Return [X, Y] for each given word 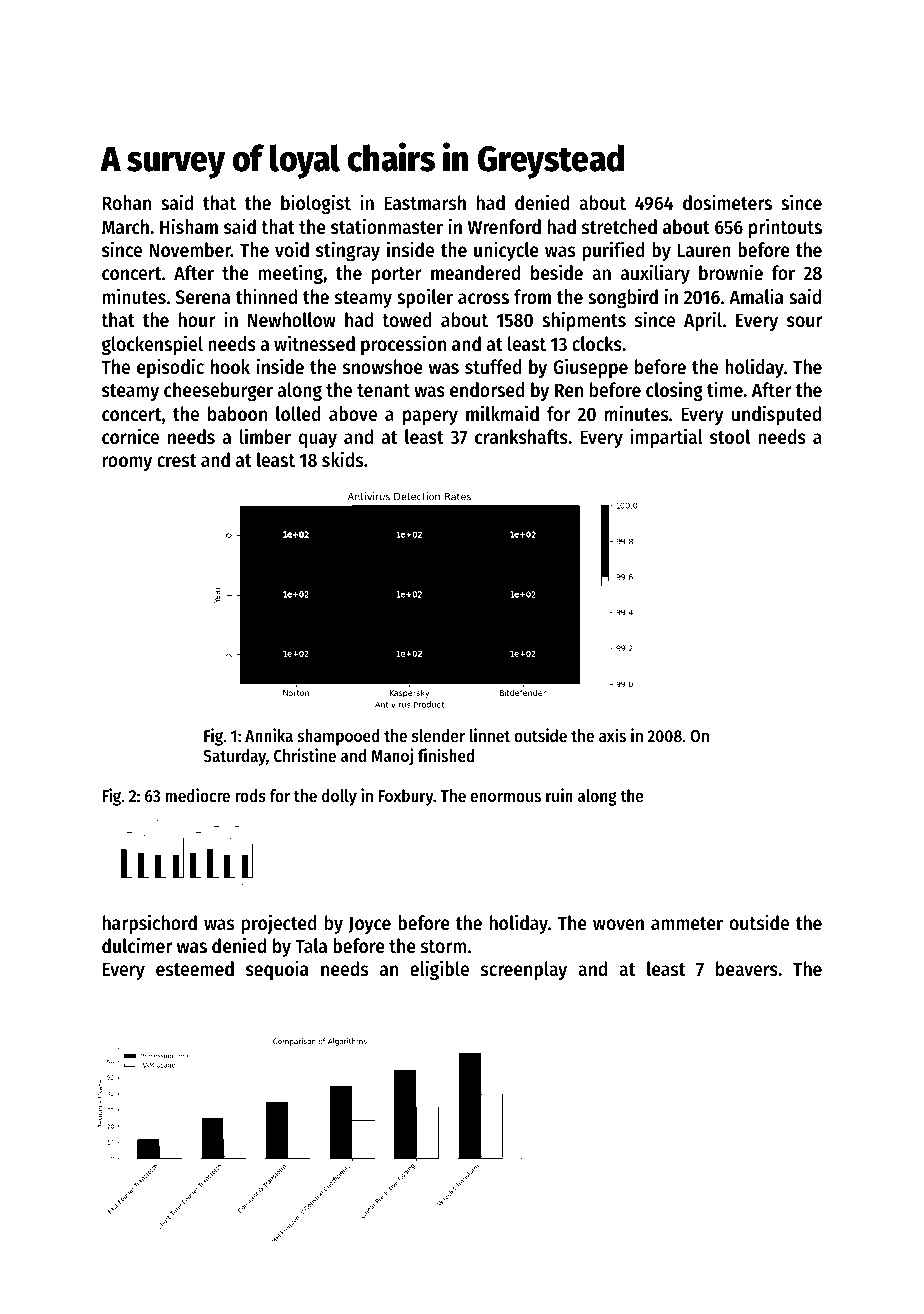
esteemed [195, 969]
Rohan [127, 202]
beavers [747, 969]
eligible [439, 970]
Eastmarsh [425, 203]
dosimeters [727, 202]
